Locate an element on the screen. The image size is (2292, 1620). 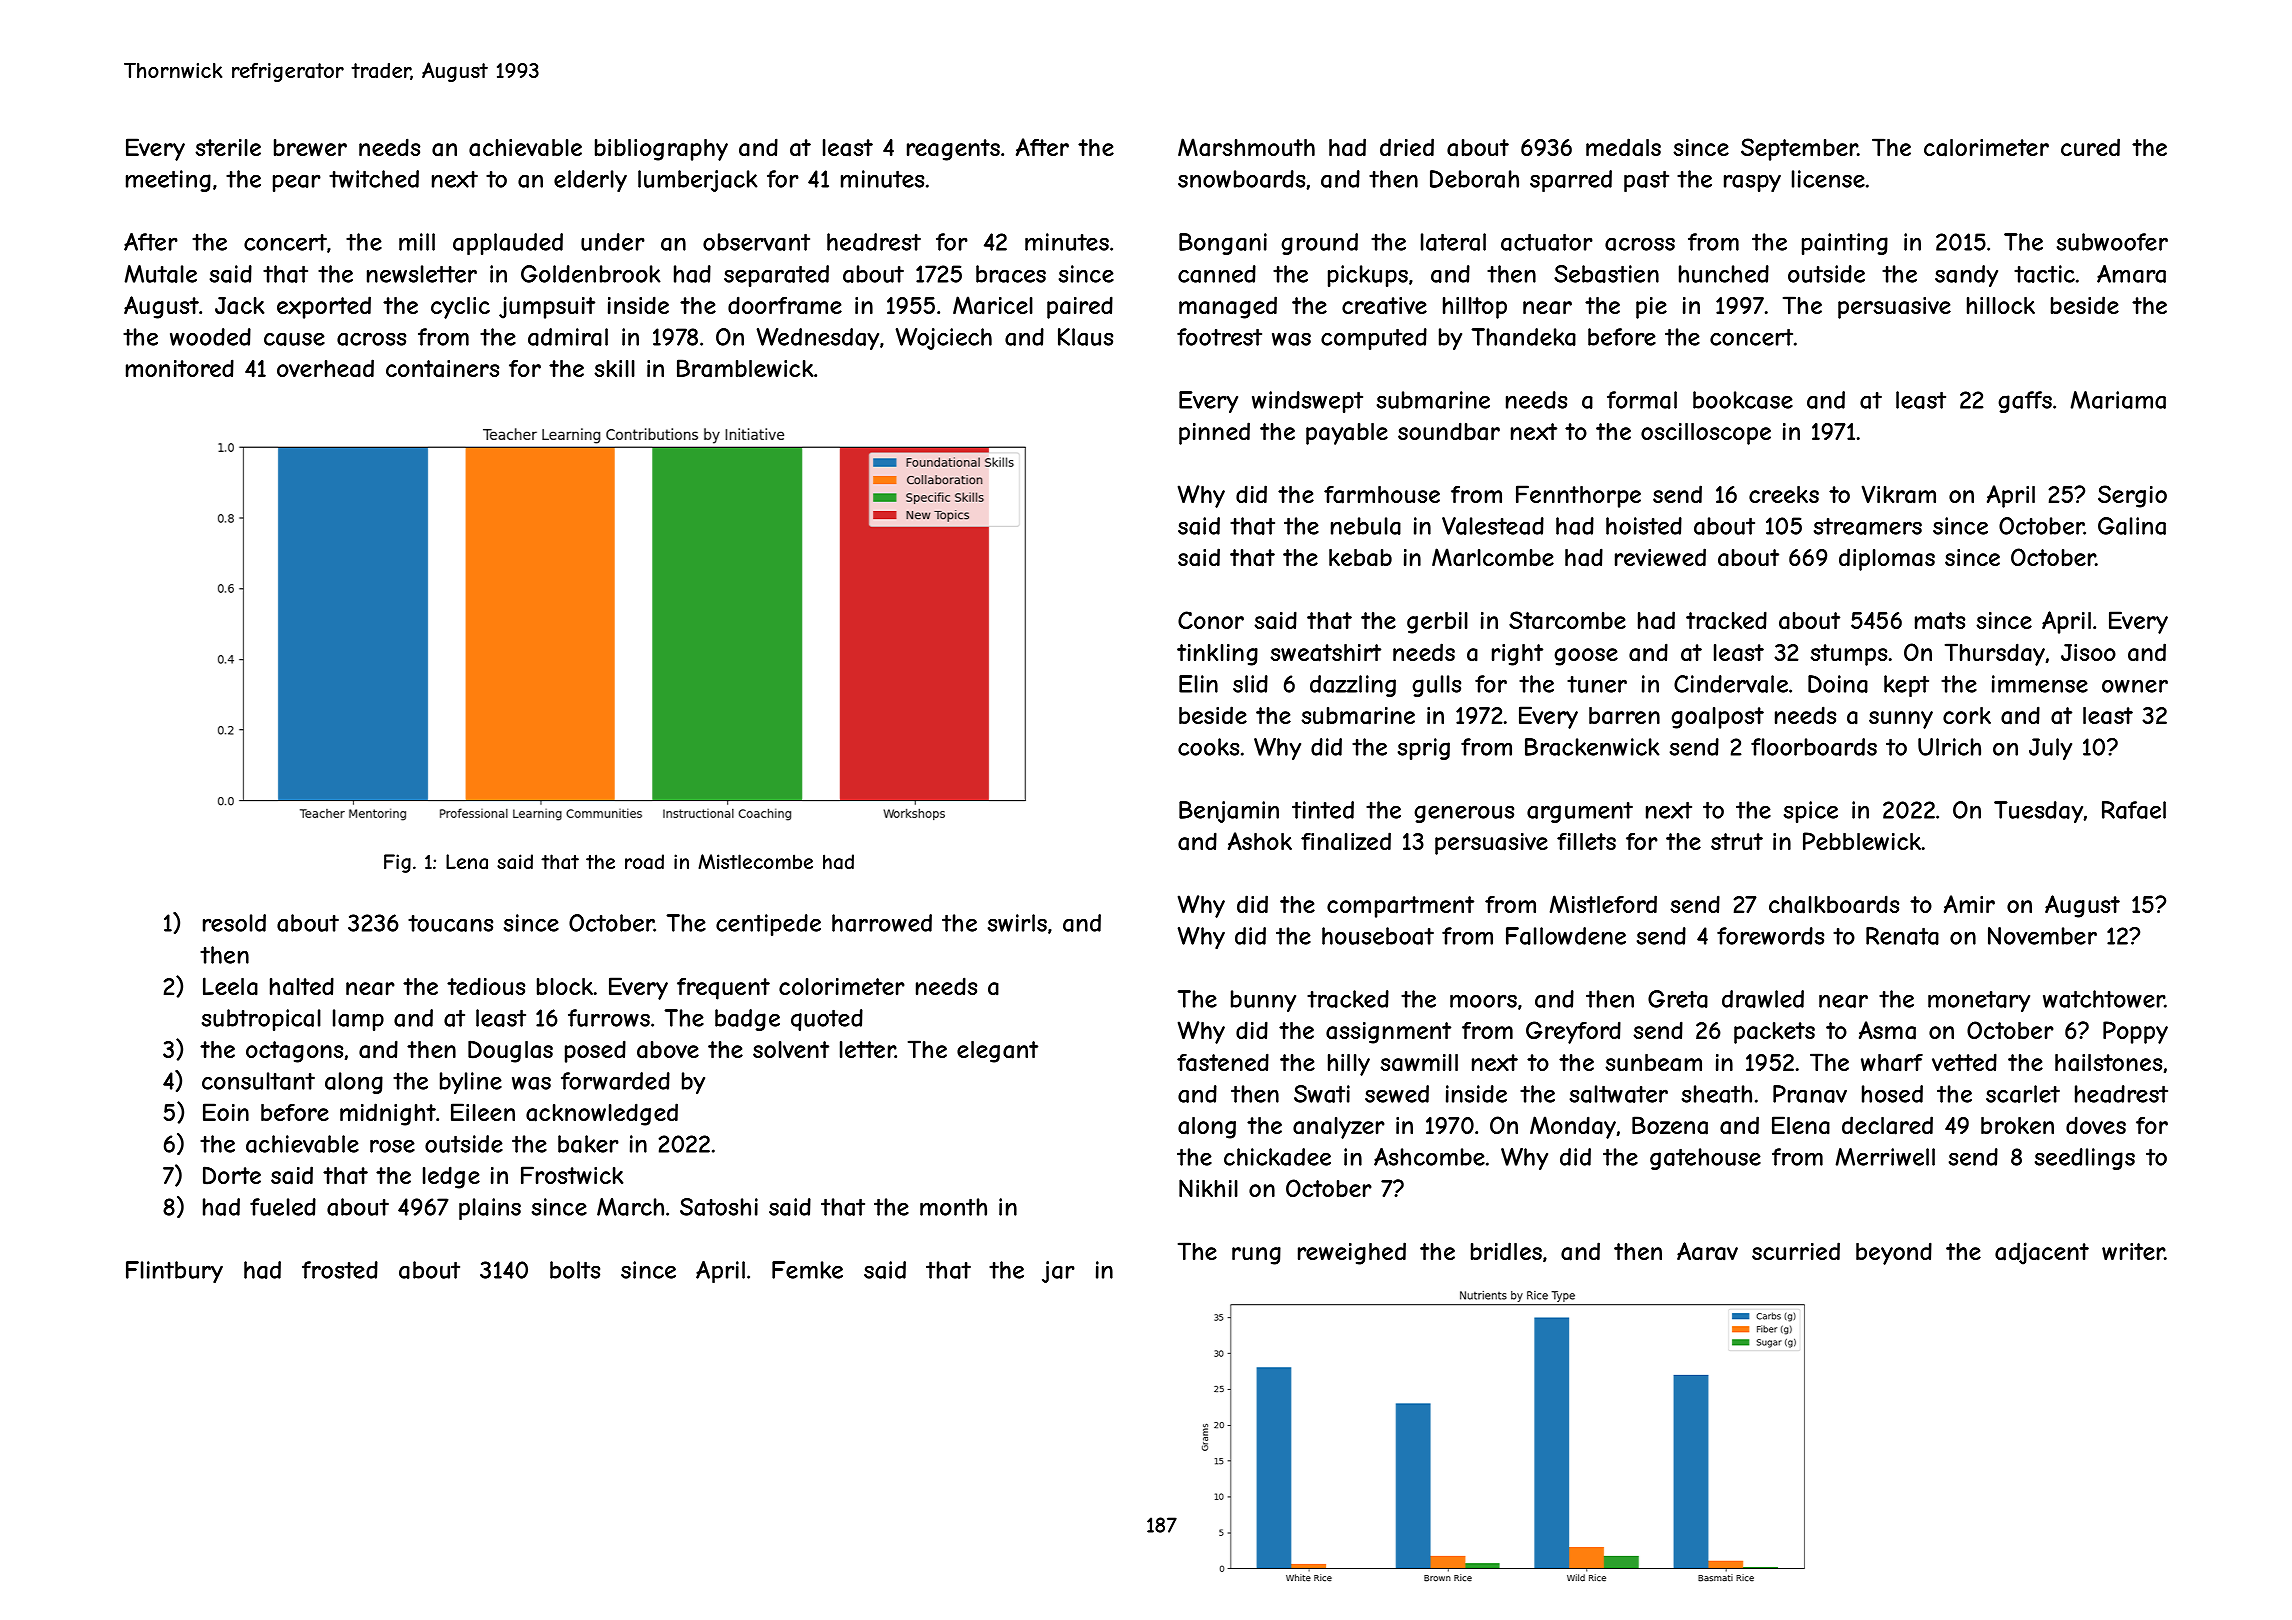
jar is located at coordinates (1058, 1272).
